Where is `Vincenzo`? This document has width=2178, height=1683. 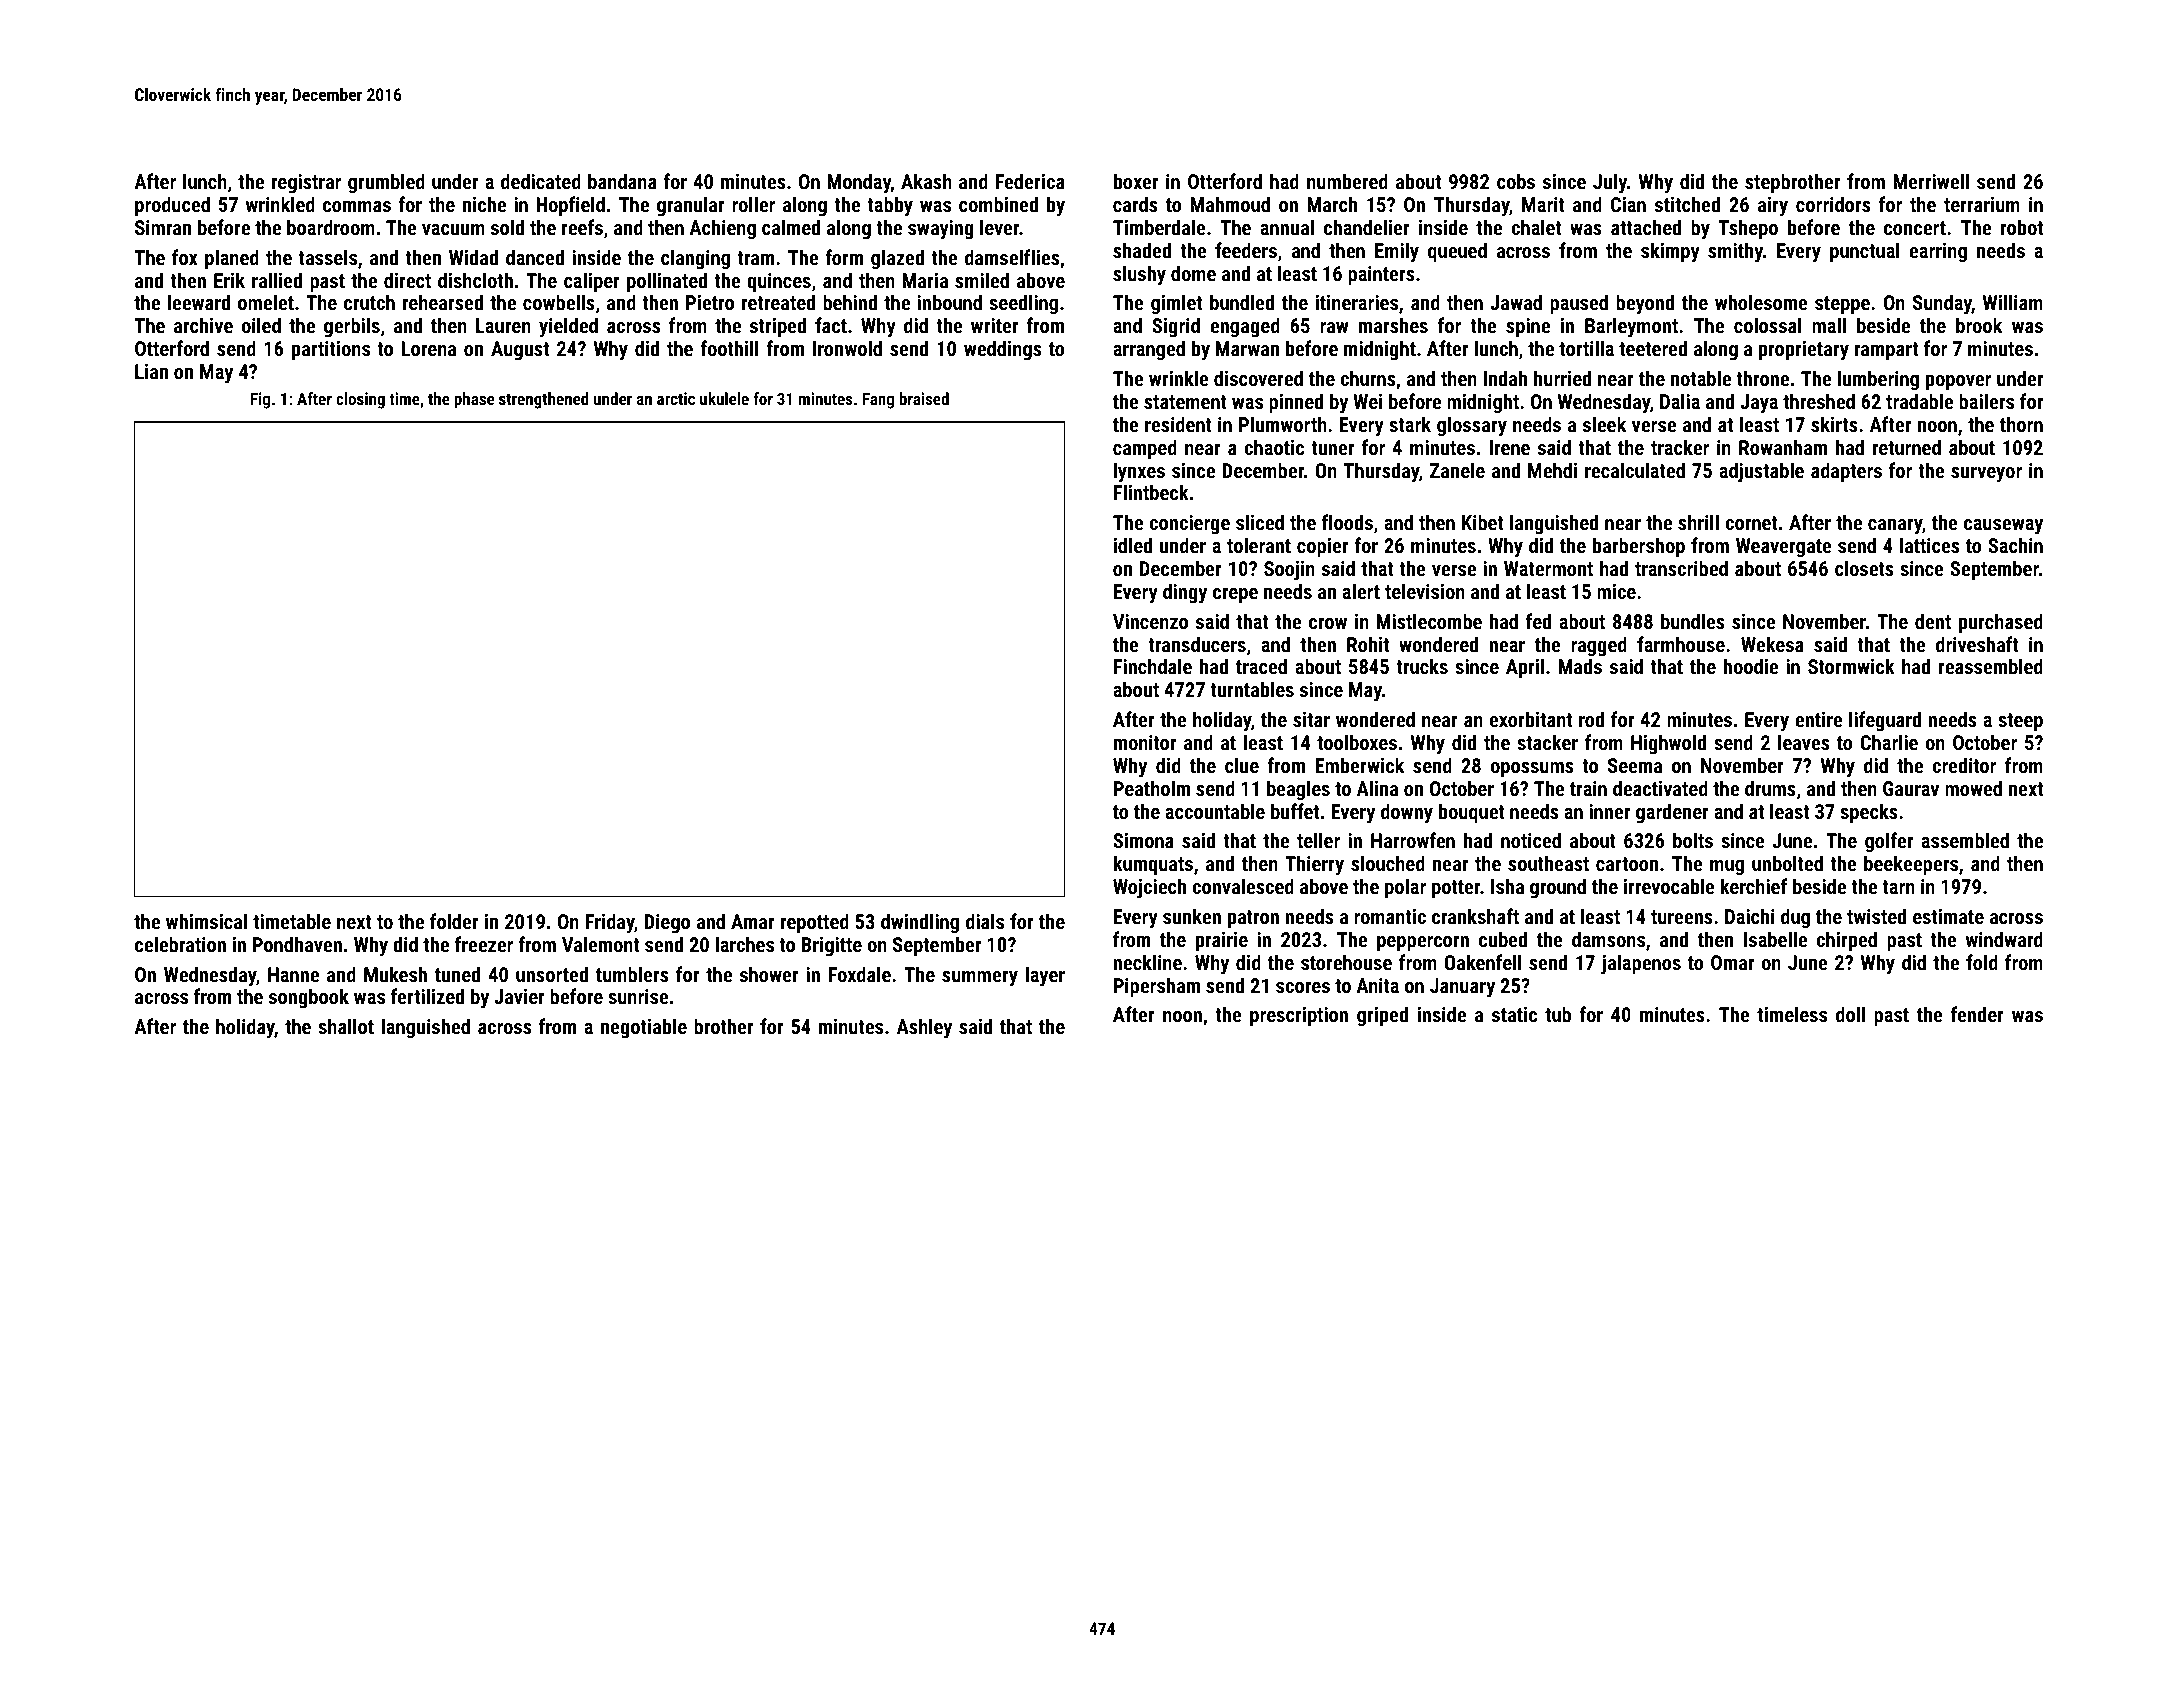
Vincenzo is located at coordinates (1150, 621).
